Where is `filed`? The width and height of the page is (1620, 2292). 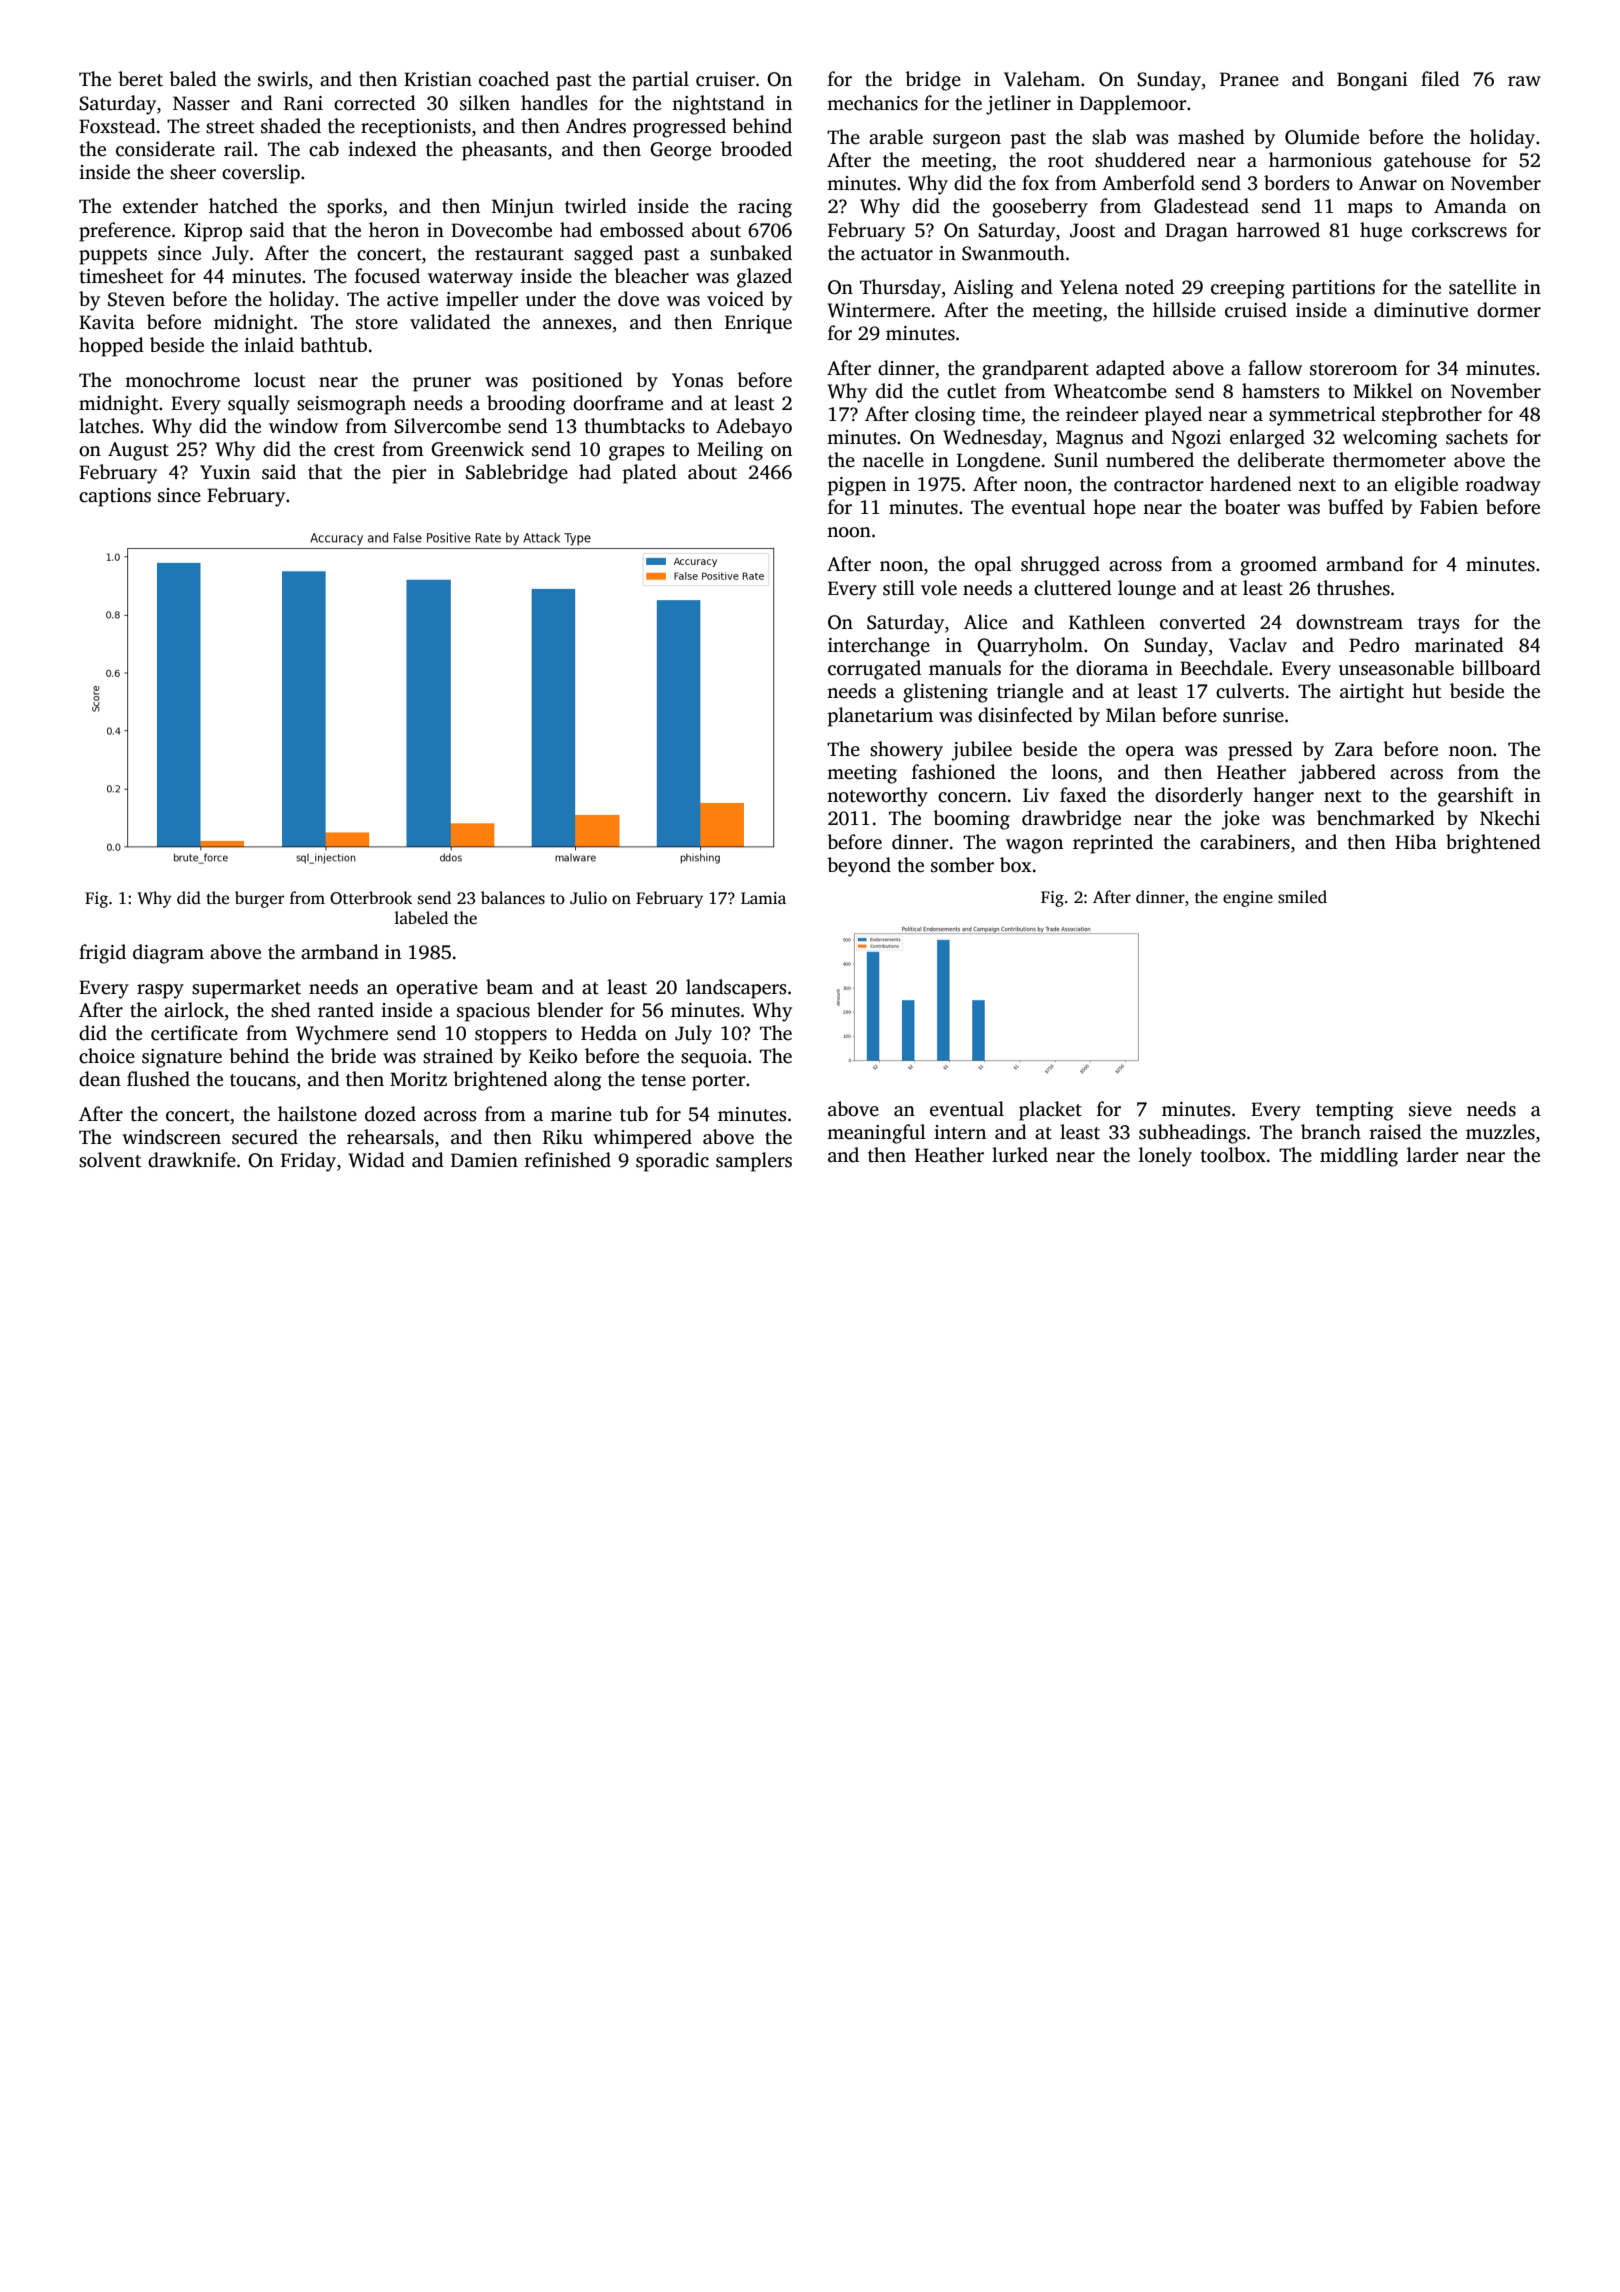
filed is located at coordinates (1440, 79).
